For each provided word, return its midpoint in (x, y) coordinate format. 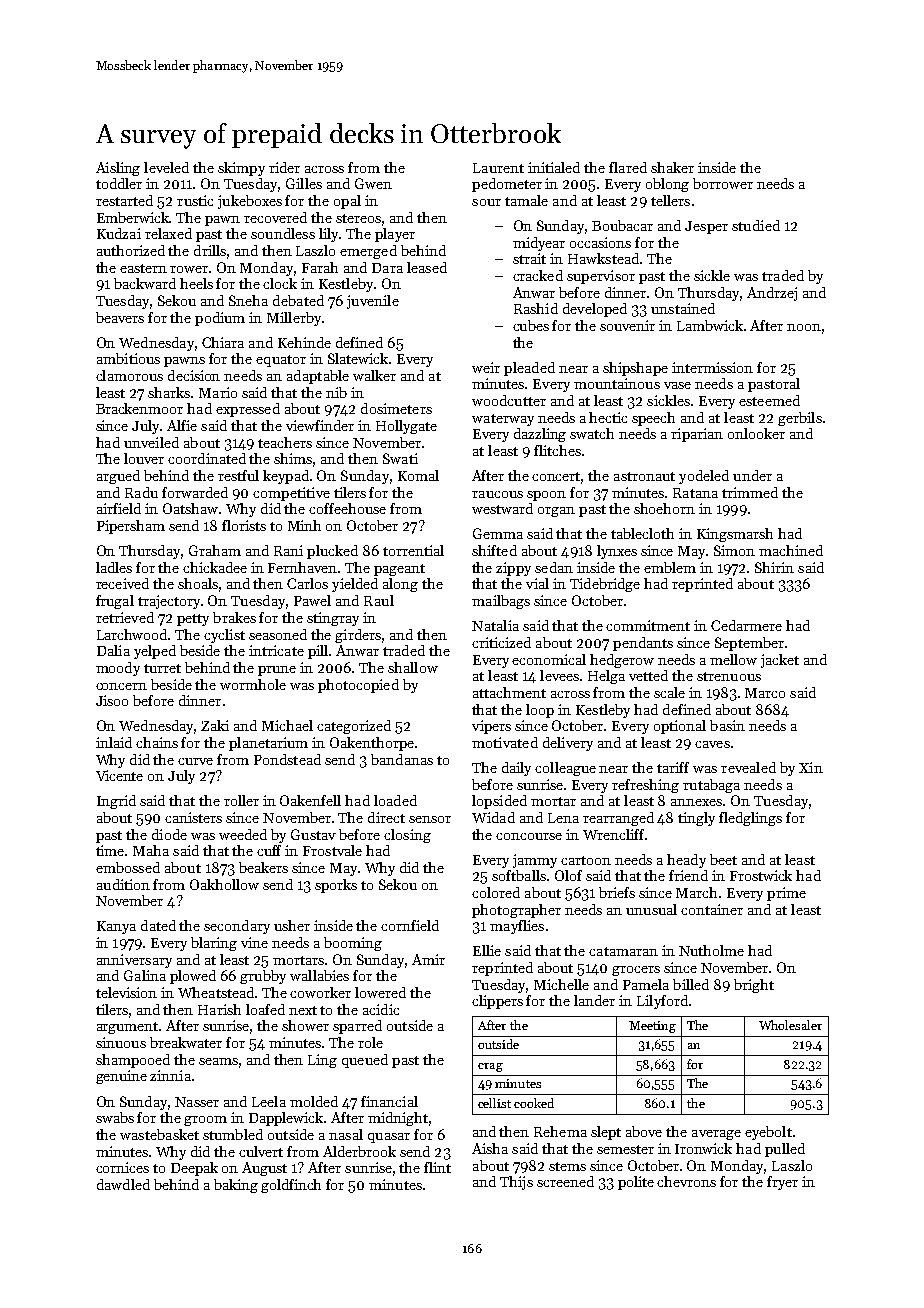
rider (284, 167)
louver (144, 458)
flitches (557, 450)
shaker (672, 167)
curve (195, 761)
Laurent (498, 168)
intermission (712, 367)
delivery (568, 744)
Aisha (490, 1148)
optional (680, 727)
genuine (121, 1077)
